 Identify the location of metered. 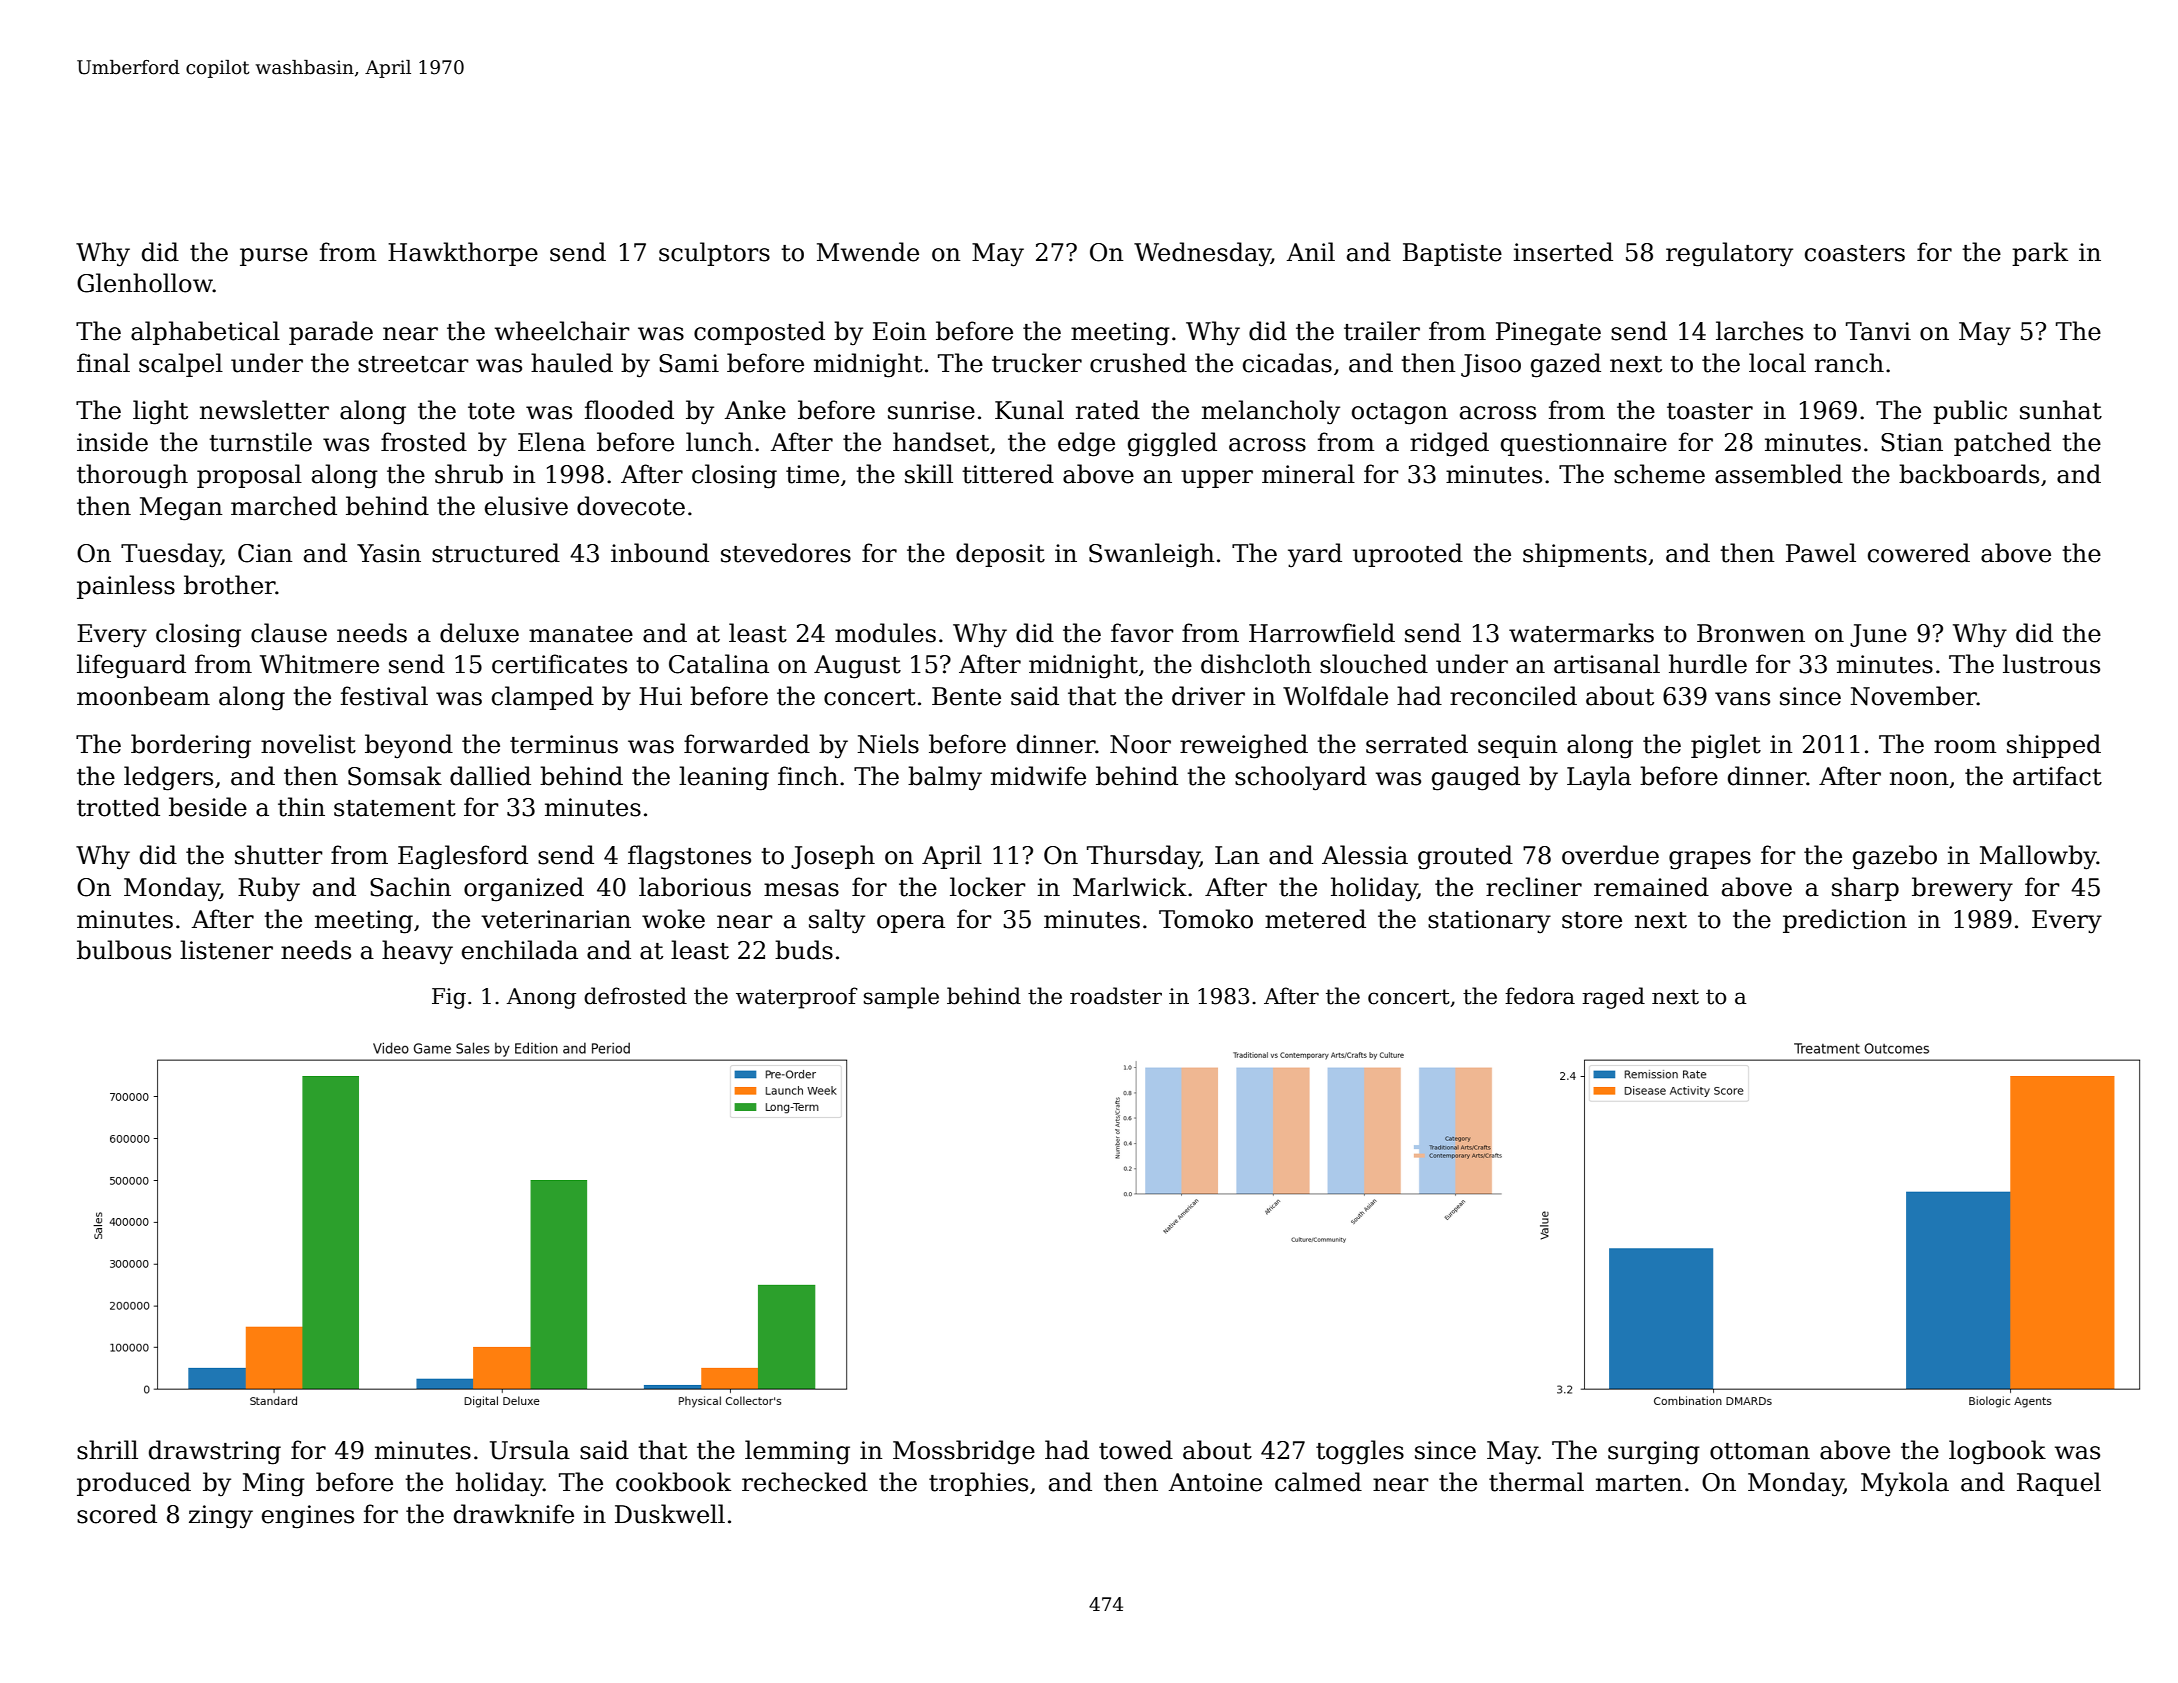
(1315, 919).
